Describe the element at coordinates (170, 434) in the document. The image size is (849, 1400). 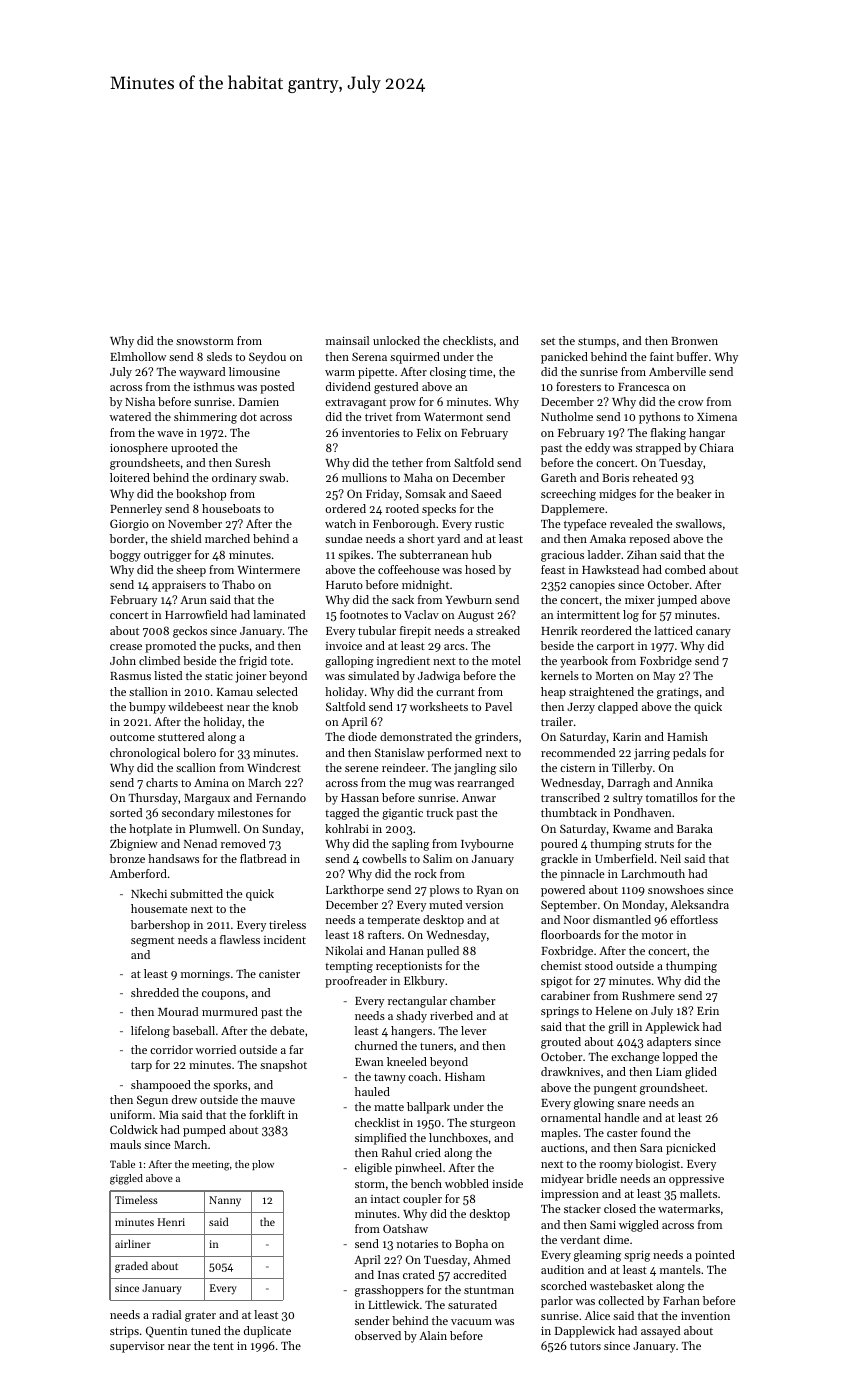
I see `wave` at that location.
